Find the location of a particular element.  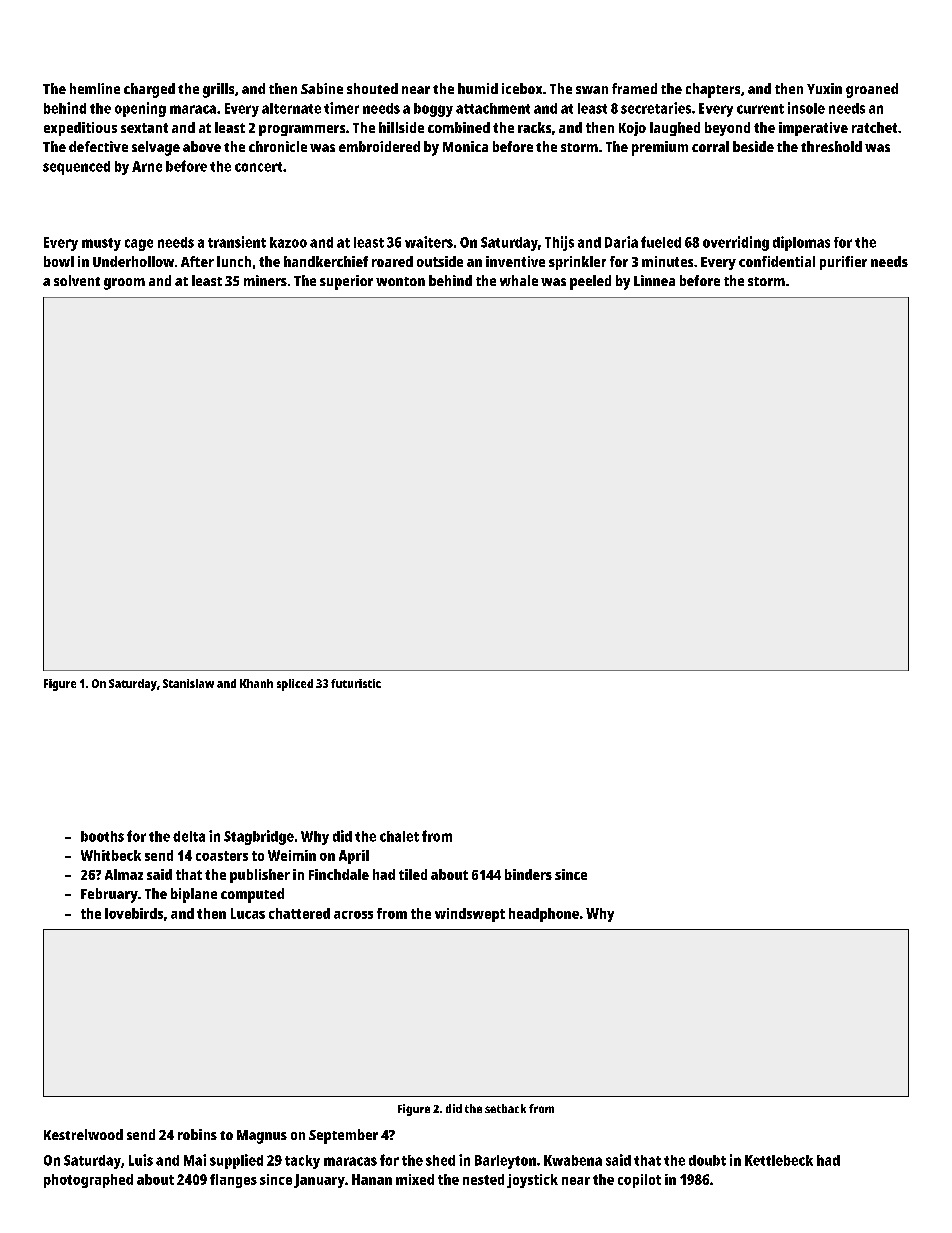

futuristic is located at coordinates (356, 683).
